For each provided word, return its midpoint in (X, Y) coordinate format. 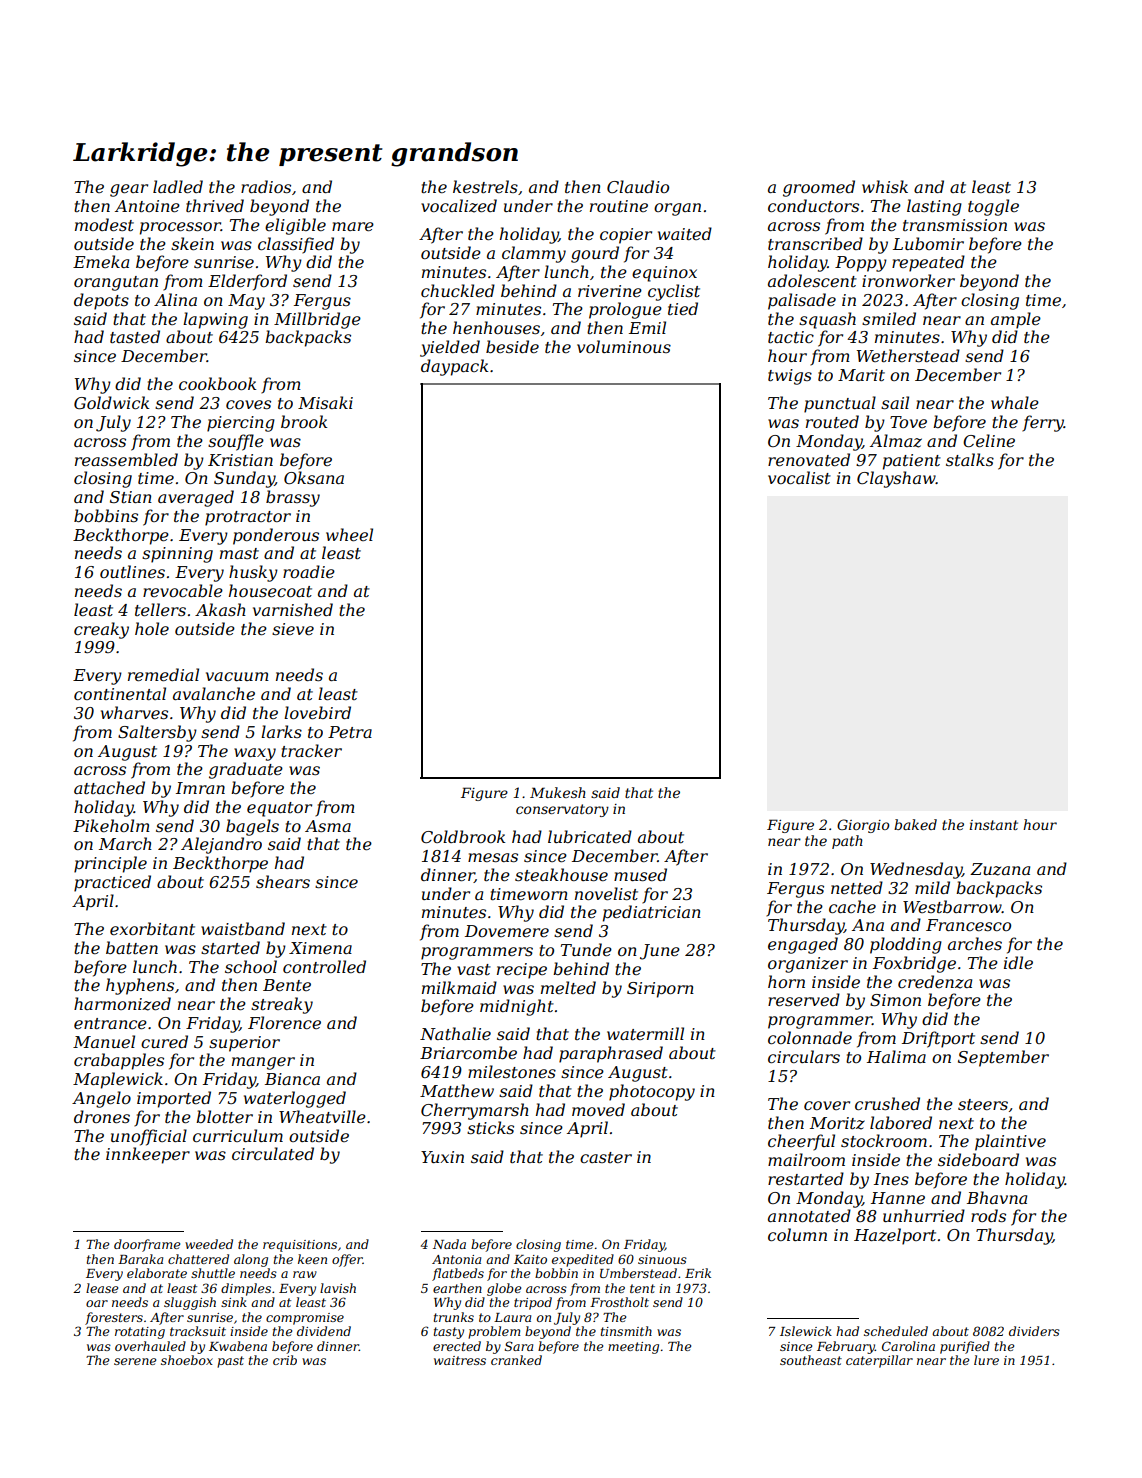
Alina (175, 299)
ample (1016, 320)
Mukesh (558, 792)
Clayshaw (896, 479)
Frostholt (619, 1302)
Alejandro (221, 845)
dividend (324, 1331)
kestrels (485, 186)
